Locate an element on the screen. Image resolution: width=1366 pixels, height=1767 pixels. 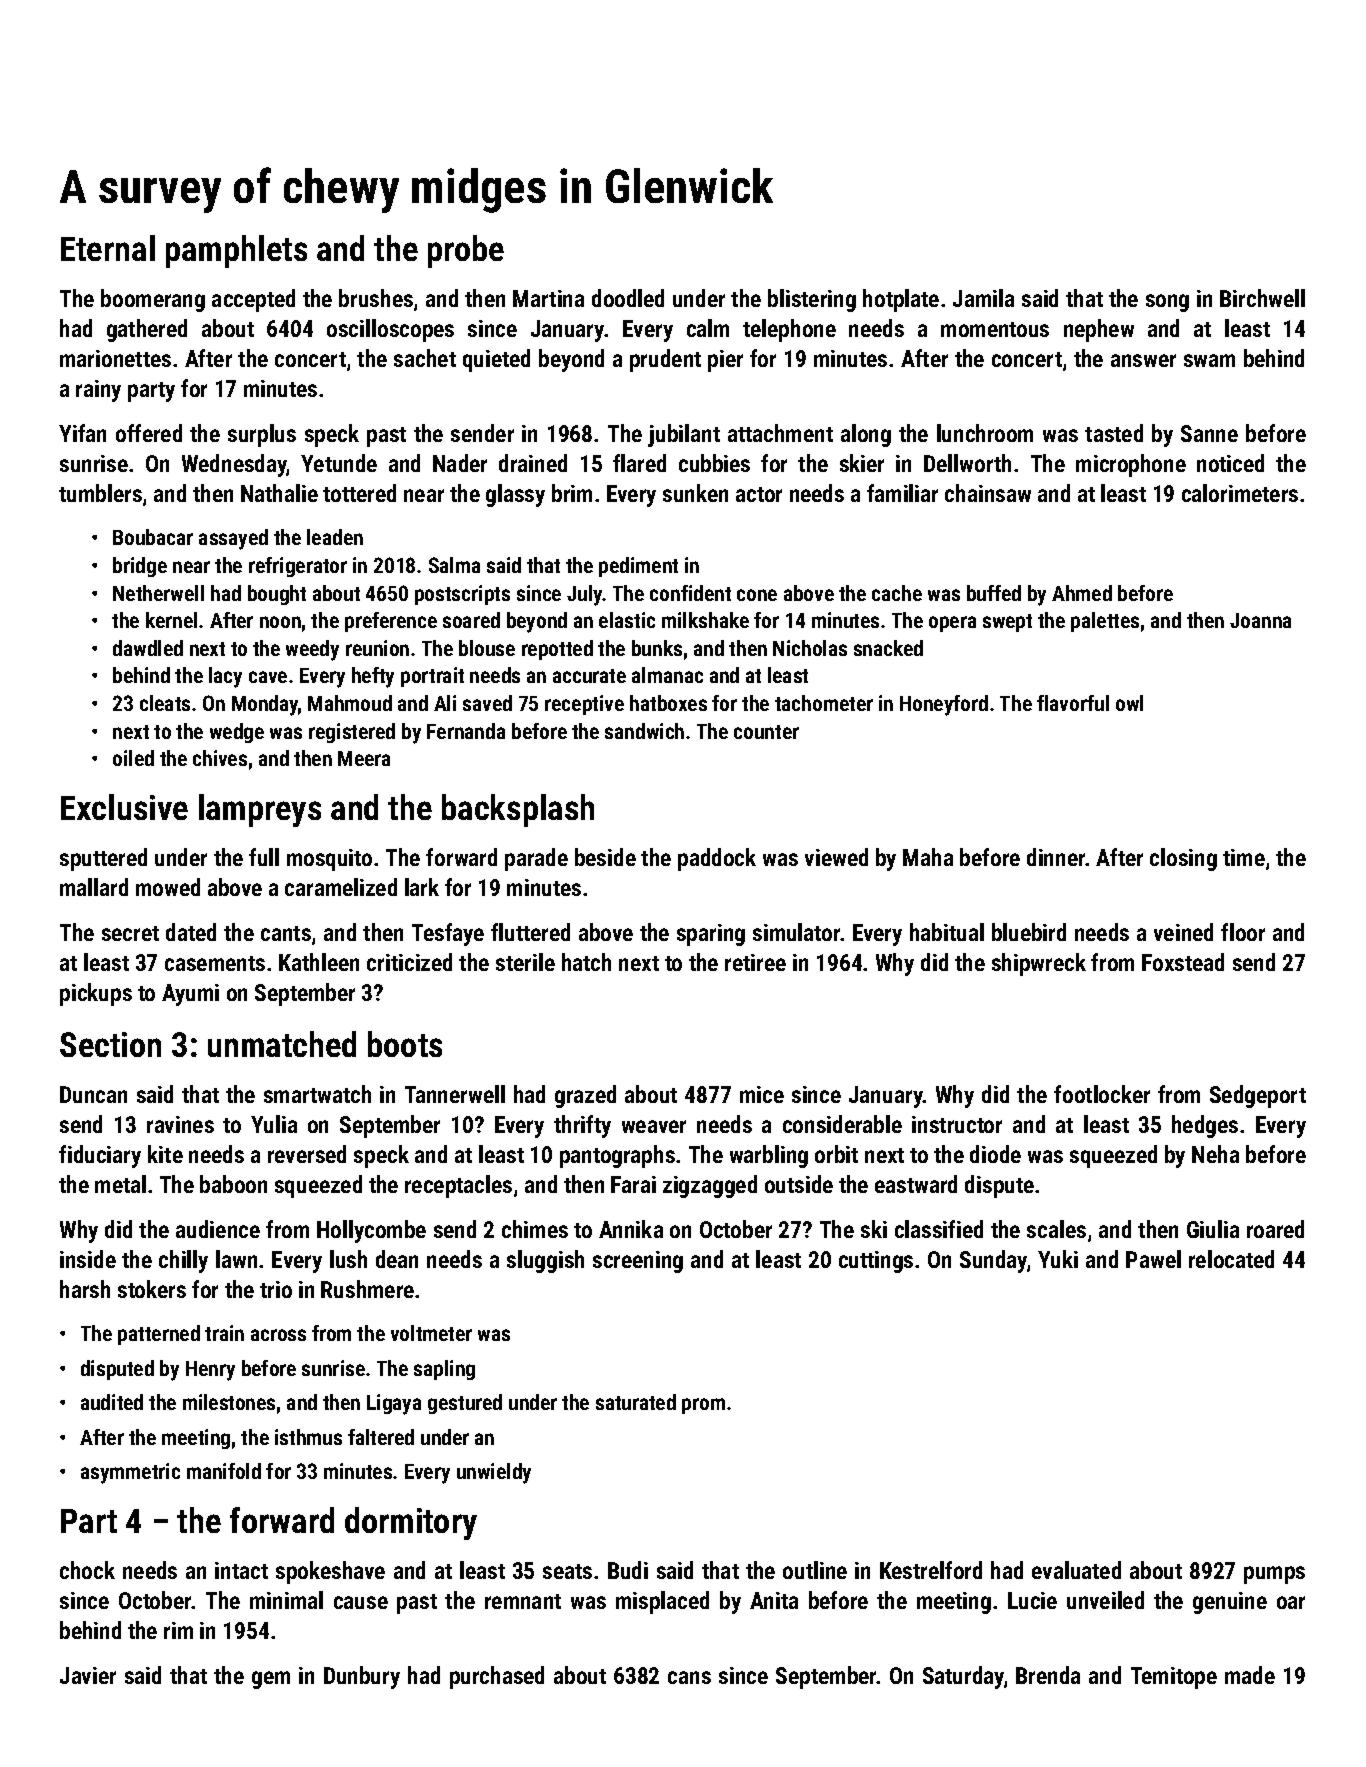
gem is located at coordinates (271, 1680).
